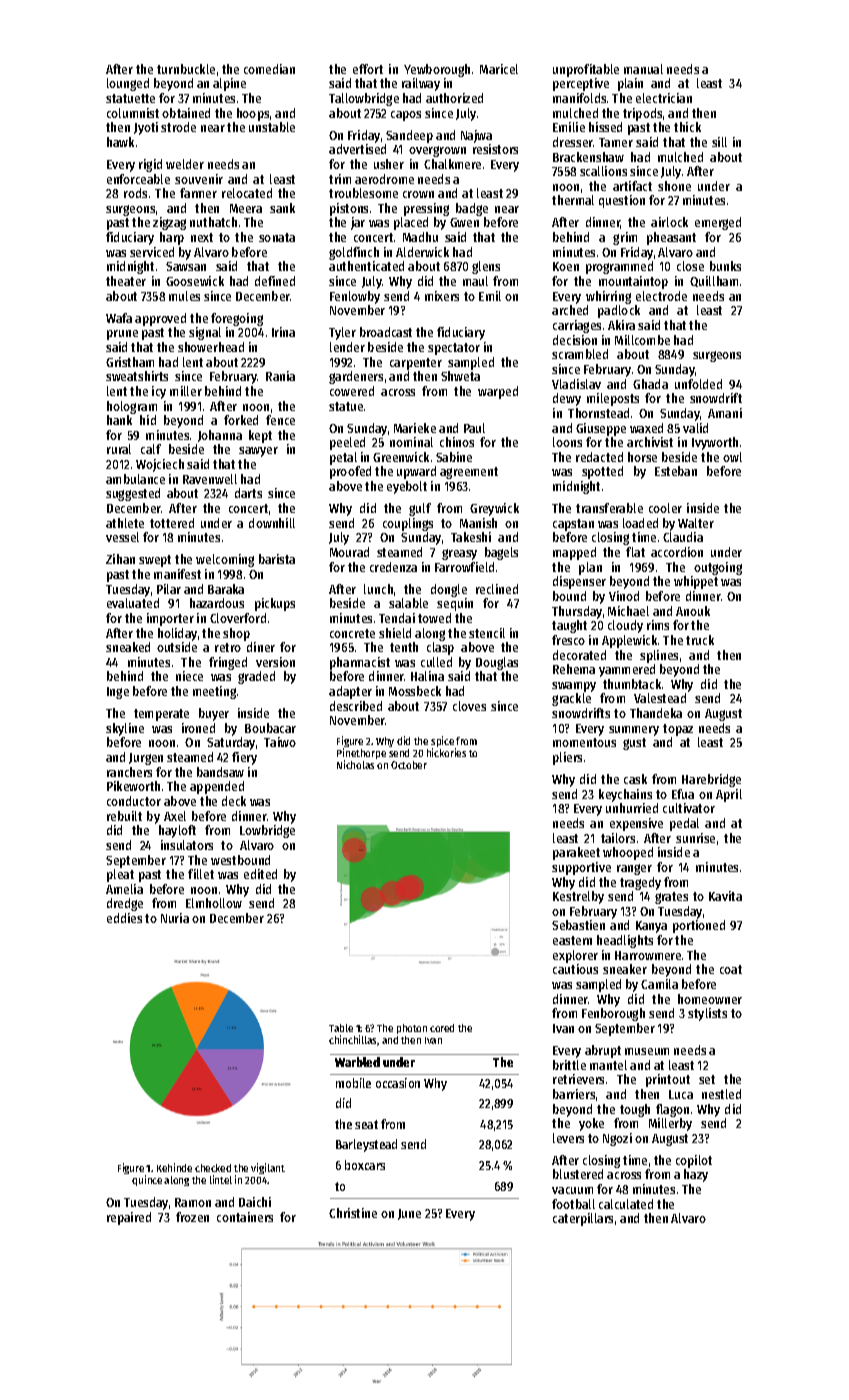  What do you see at coordinates (499, 69) in the screenshot?
I see `Maricel` at bounding box center [499, 69].
